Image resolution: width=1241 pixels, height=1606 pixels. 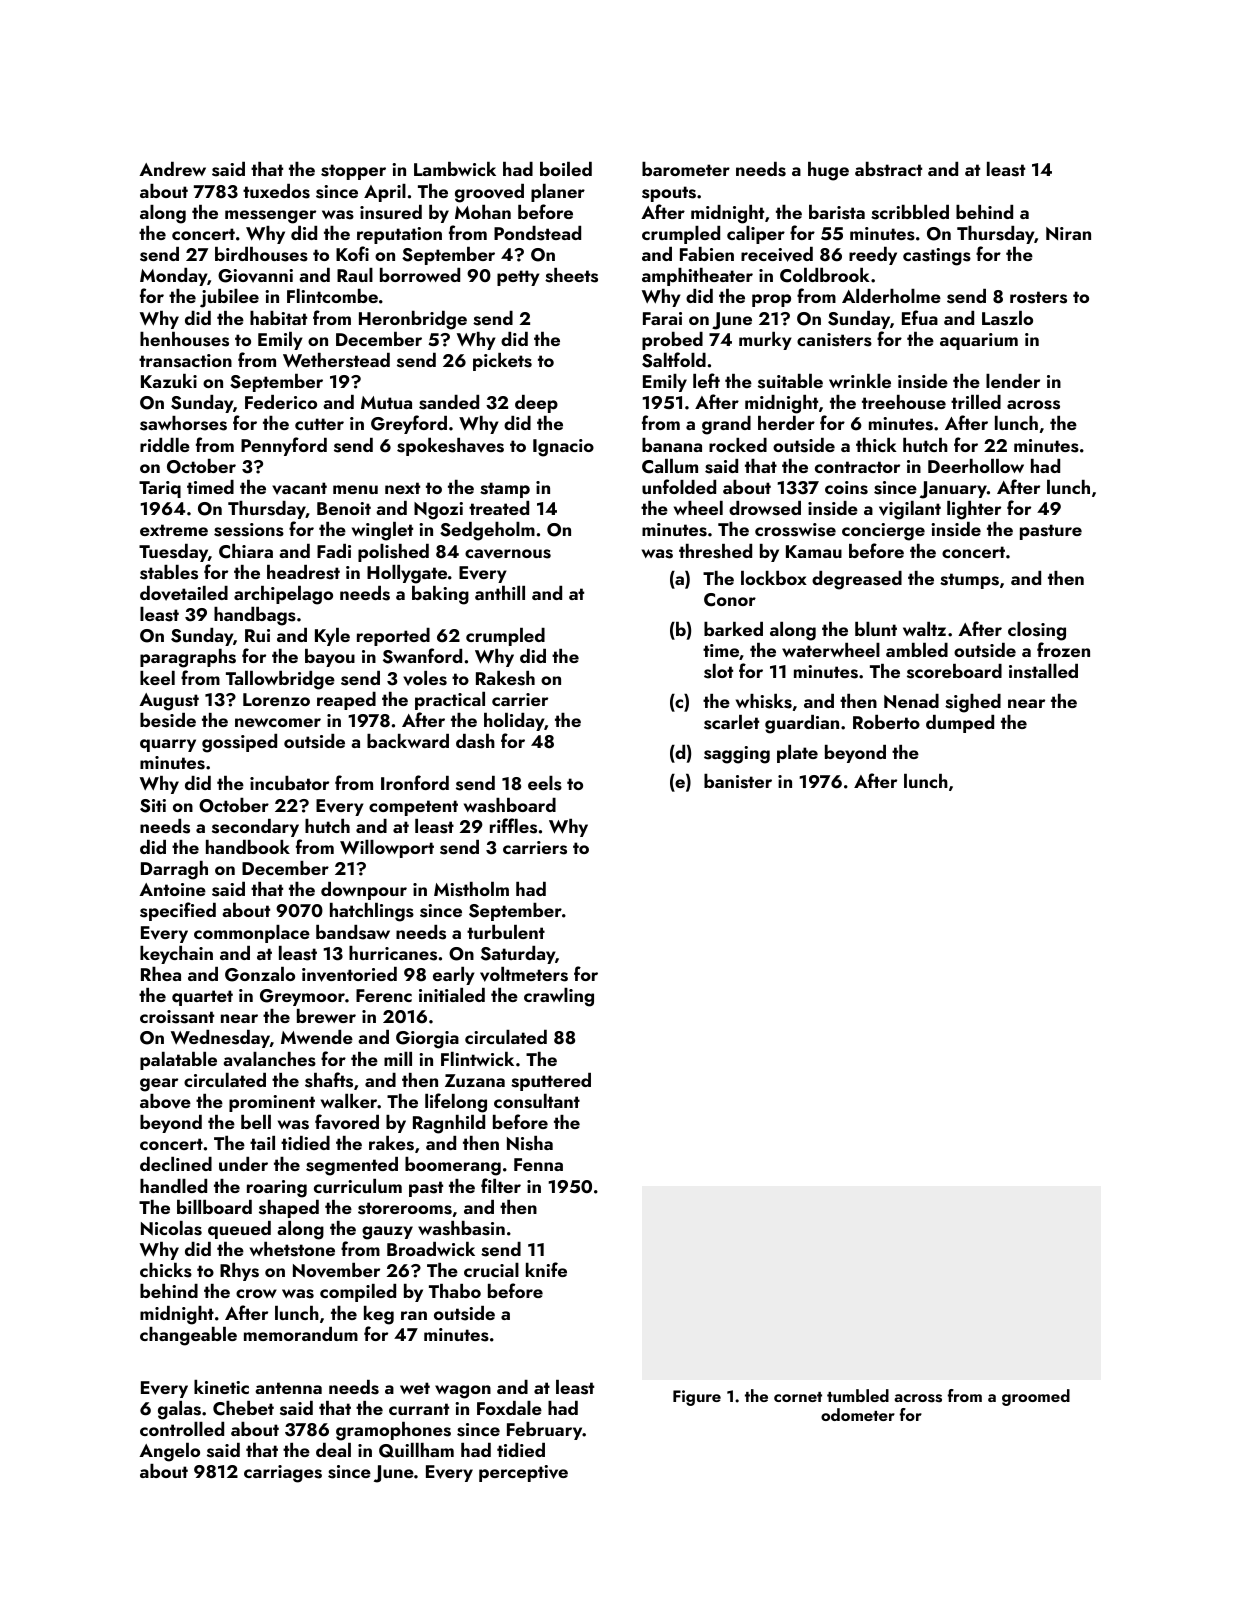 What do you see at coordinates (697, 1398) in the document?
I see `Figure` at bounding box center [697, 1398].
